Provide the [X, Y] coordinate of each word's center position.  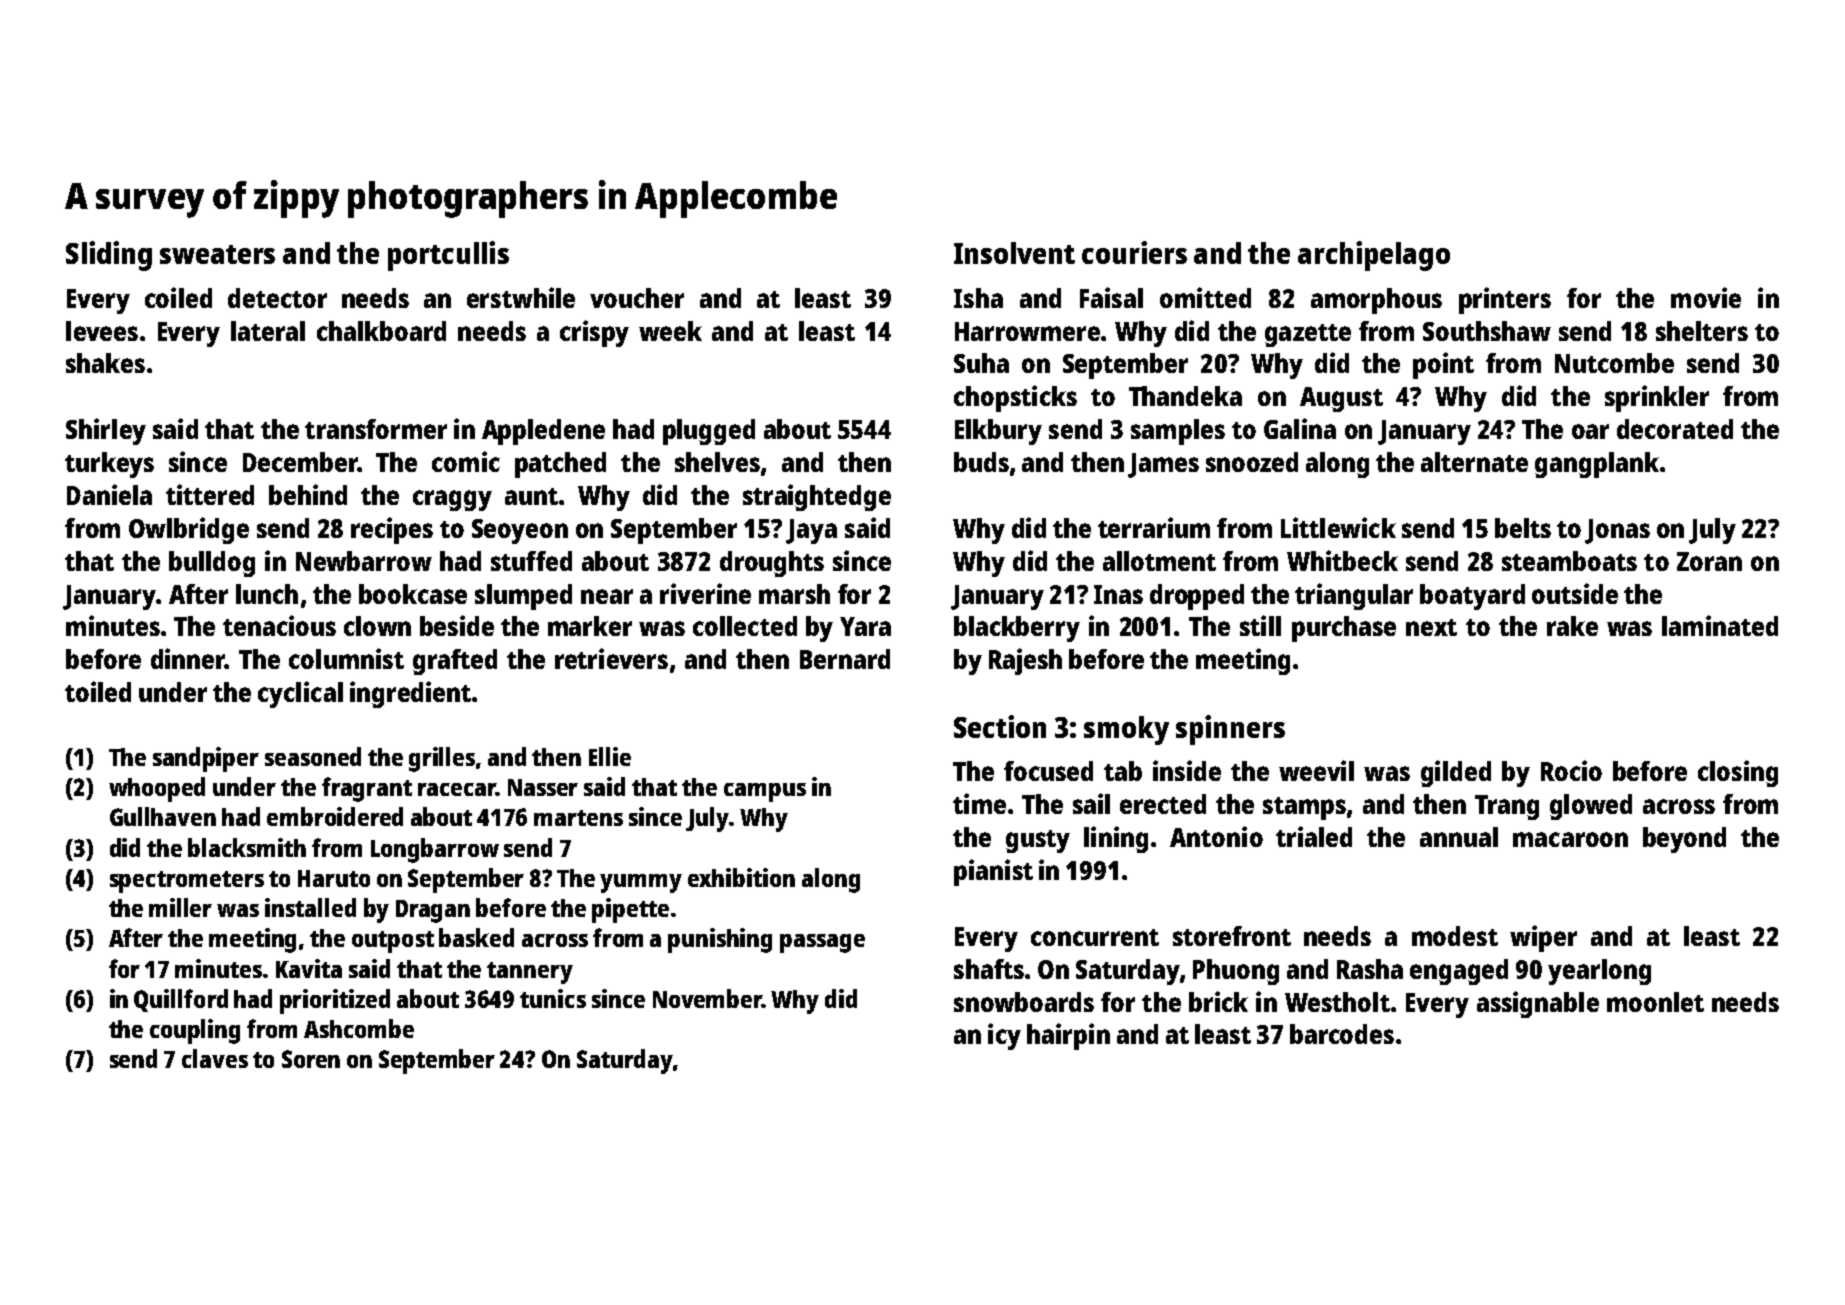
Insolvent [1014, 253]
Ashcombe [359, 1028]
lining [1116, 839]
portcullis [448, 256]
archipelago [1374, 256]
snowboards [1024, 1002]
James [1163, 465]
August [1341, 399]
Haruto [334, 878]
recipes [392, 530]
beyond [1684, 840]
